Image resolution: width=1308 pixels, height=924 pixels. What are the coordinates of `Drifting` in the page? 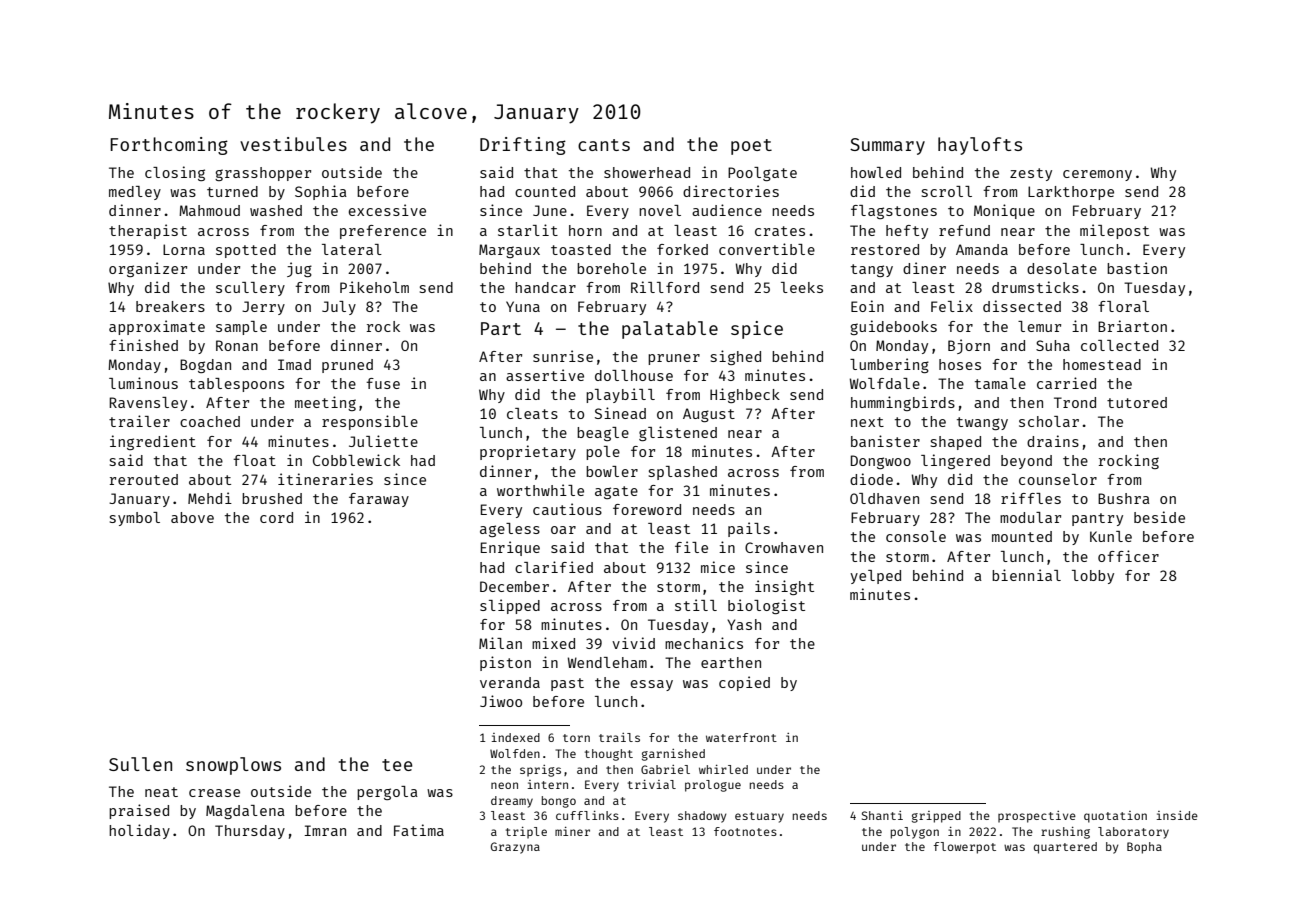 It's located at (523, 146).
